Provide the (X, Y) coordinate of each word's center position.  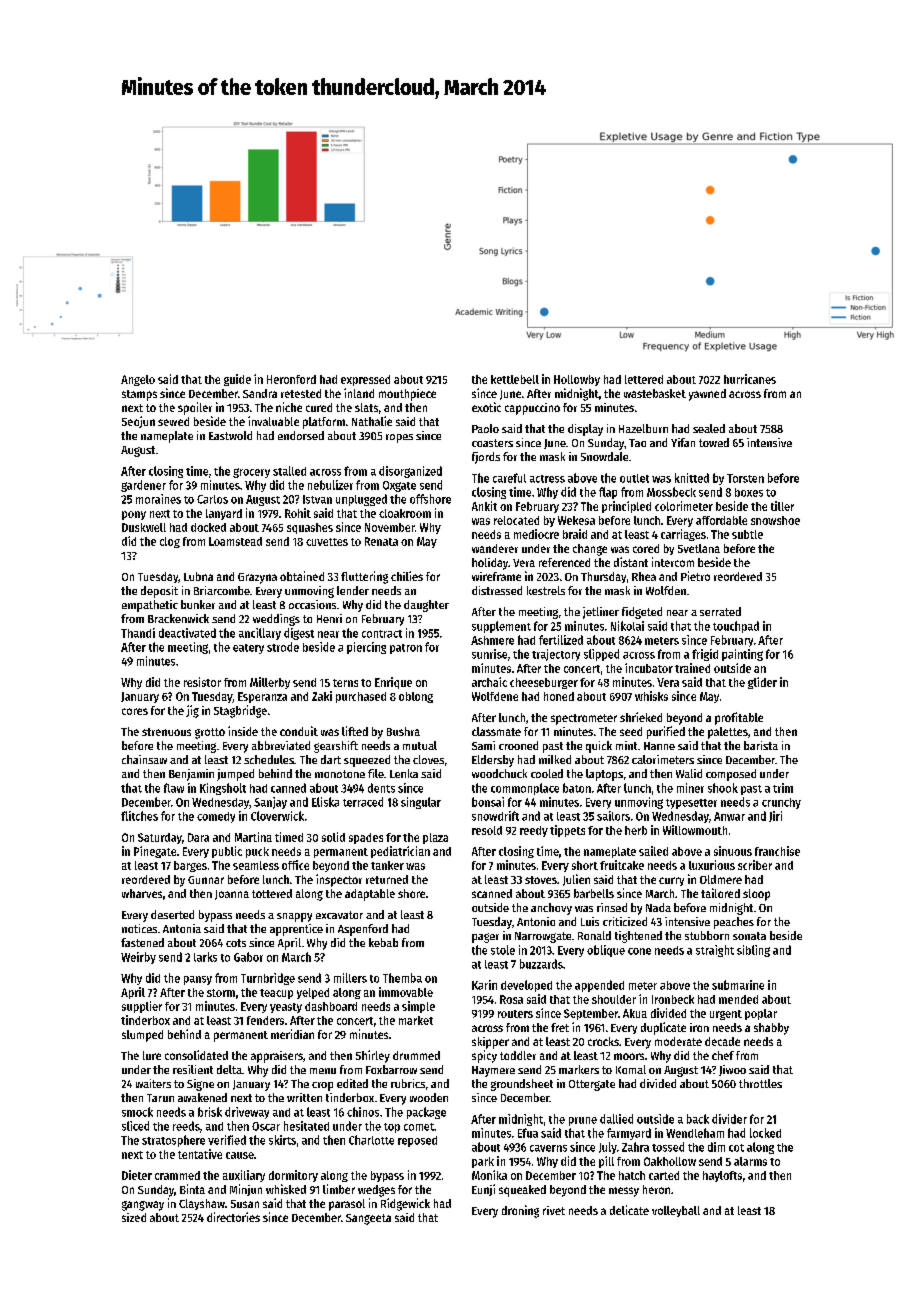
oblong (416, 697)
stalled (289, 471)
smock (137, 1112)
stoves (541, 880)
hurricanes (750, 379)
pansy (198, 980)
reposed (417, 1141)
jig (192, 711)
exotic (486, 407)
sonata (749, 936)
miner (690, 788)
